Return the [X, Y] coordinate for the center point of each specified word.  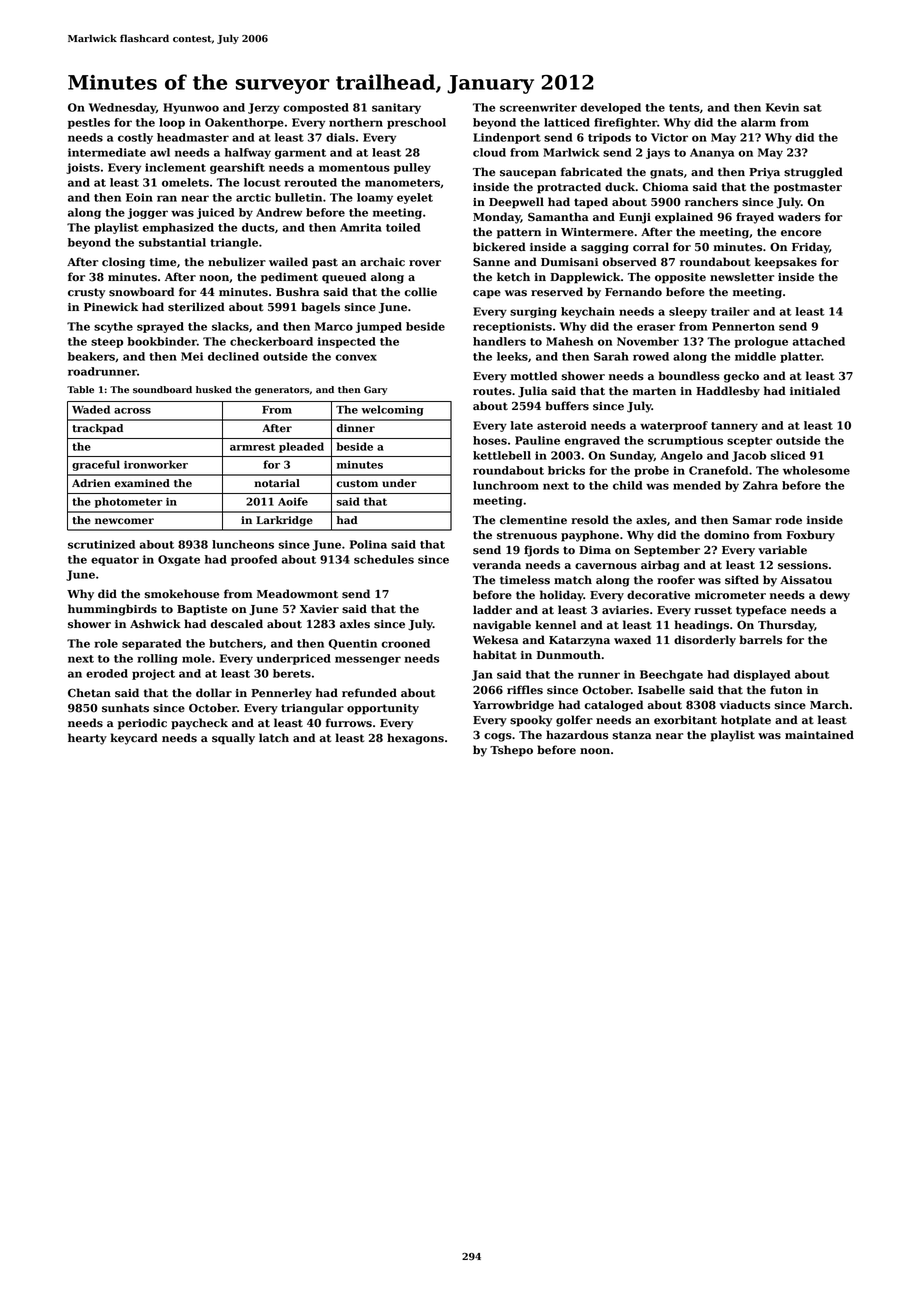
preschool [416, 123]
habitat [495, 655]
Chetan [89, 693]
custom [357, 484]
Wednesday [122, 108]
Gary [376, 390]
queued [344, 278]
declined [233, 356]
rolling [157, 659]
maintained [819, 735]
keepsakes [786, 263]
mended [697, 485]
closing [123, 263]
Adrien [91, 483]
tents [684, 108]
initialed [815, 391]
